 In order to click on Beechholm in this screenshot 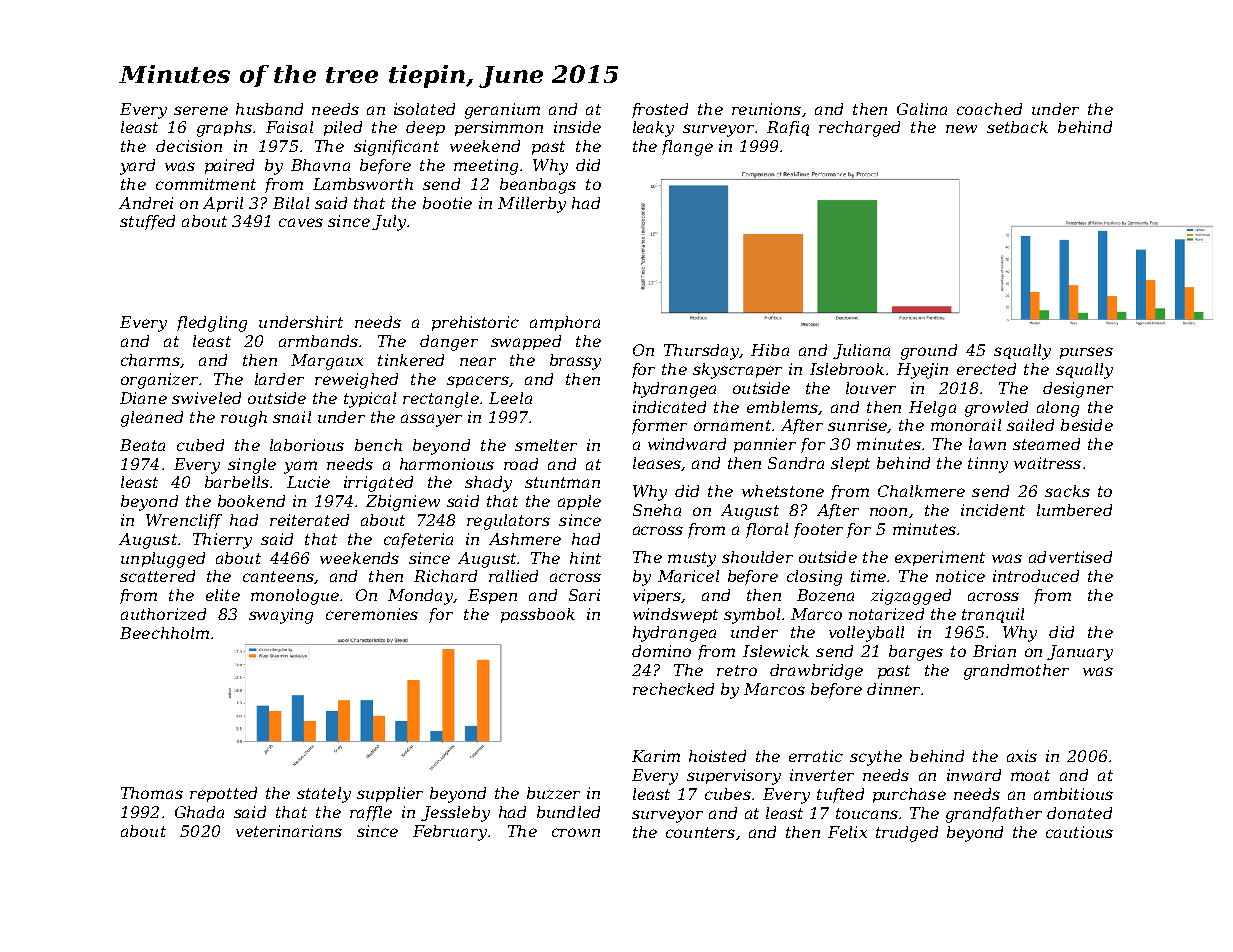, I will do `click(164, 633)`.
